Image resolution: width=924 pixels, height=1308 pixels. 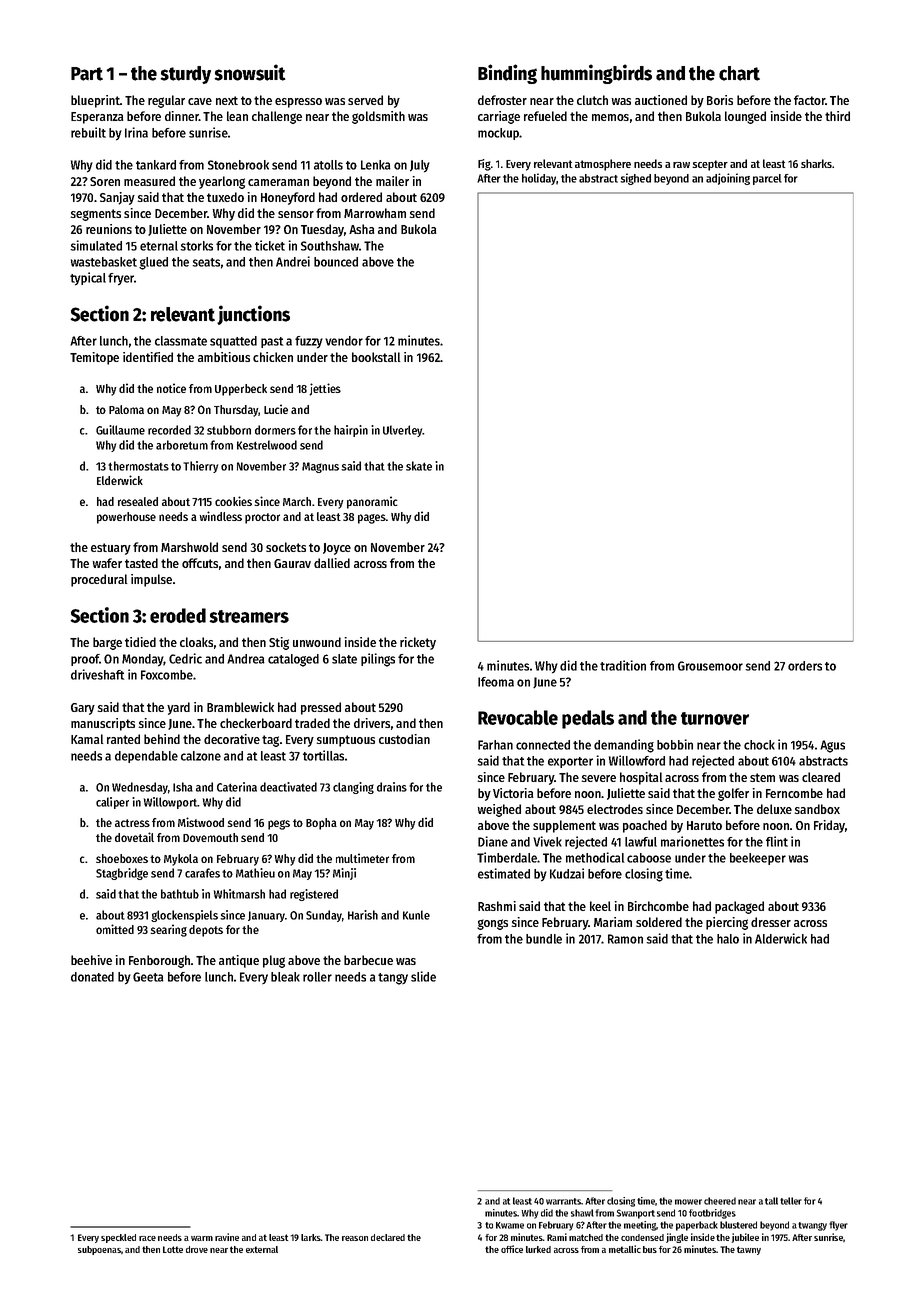 I want to click on lounged, so click(x=745, y=117).
